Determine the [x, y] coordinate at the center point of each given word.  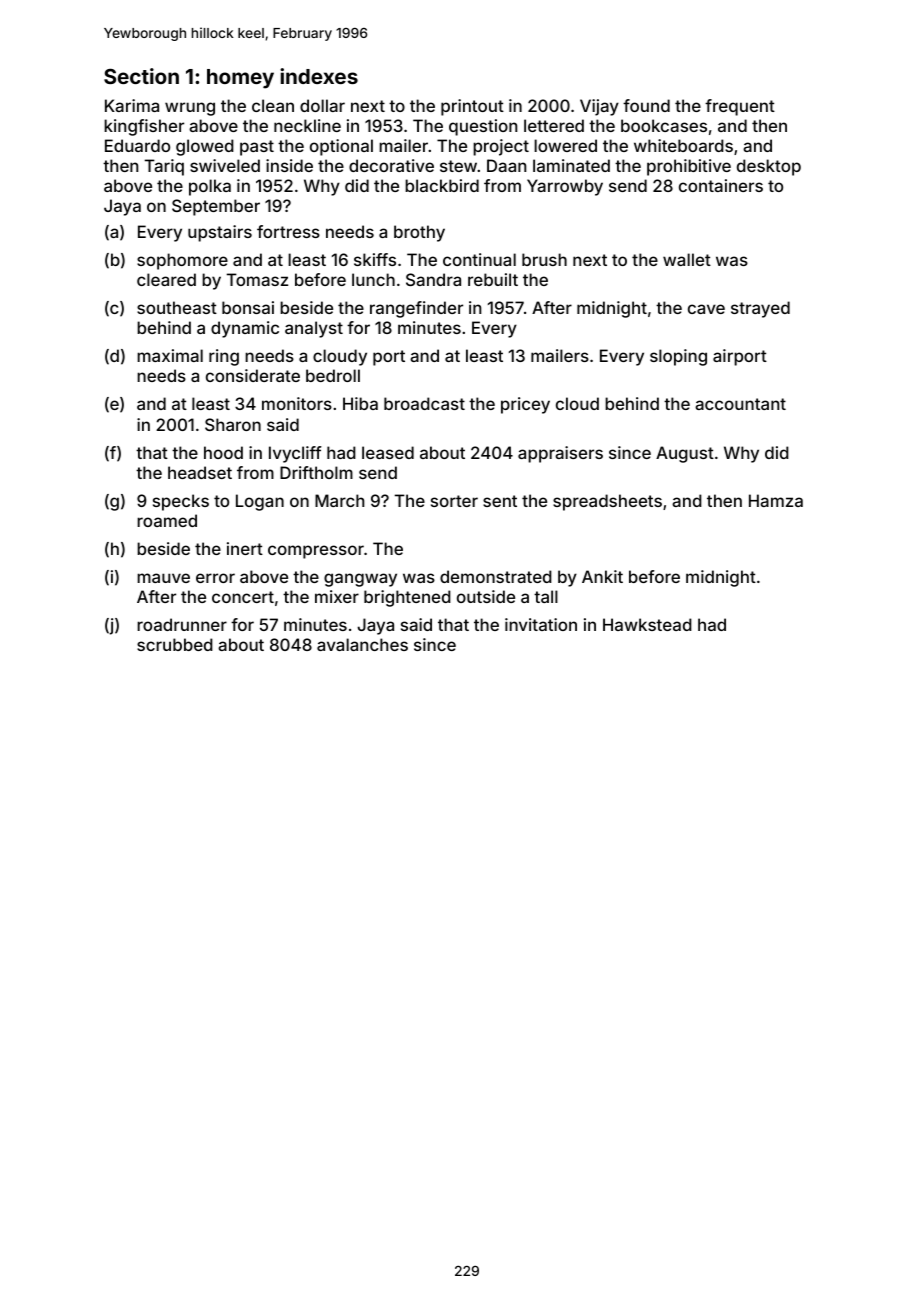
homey [240, 79]
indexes [319, 76]
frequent [740, 107]
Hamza [776, 500]
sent [500, 501]
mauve [163, 578]
